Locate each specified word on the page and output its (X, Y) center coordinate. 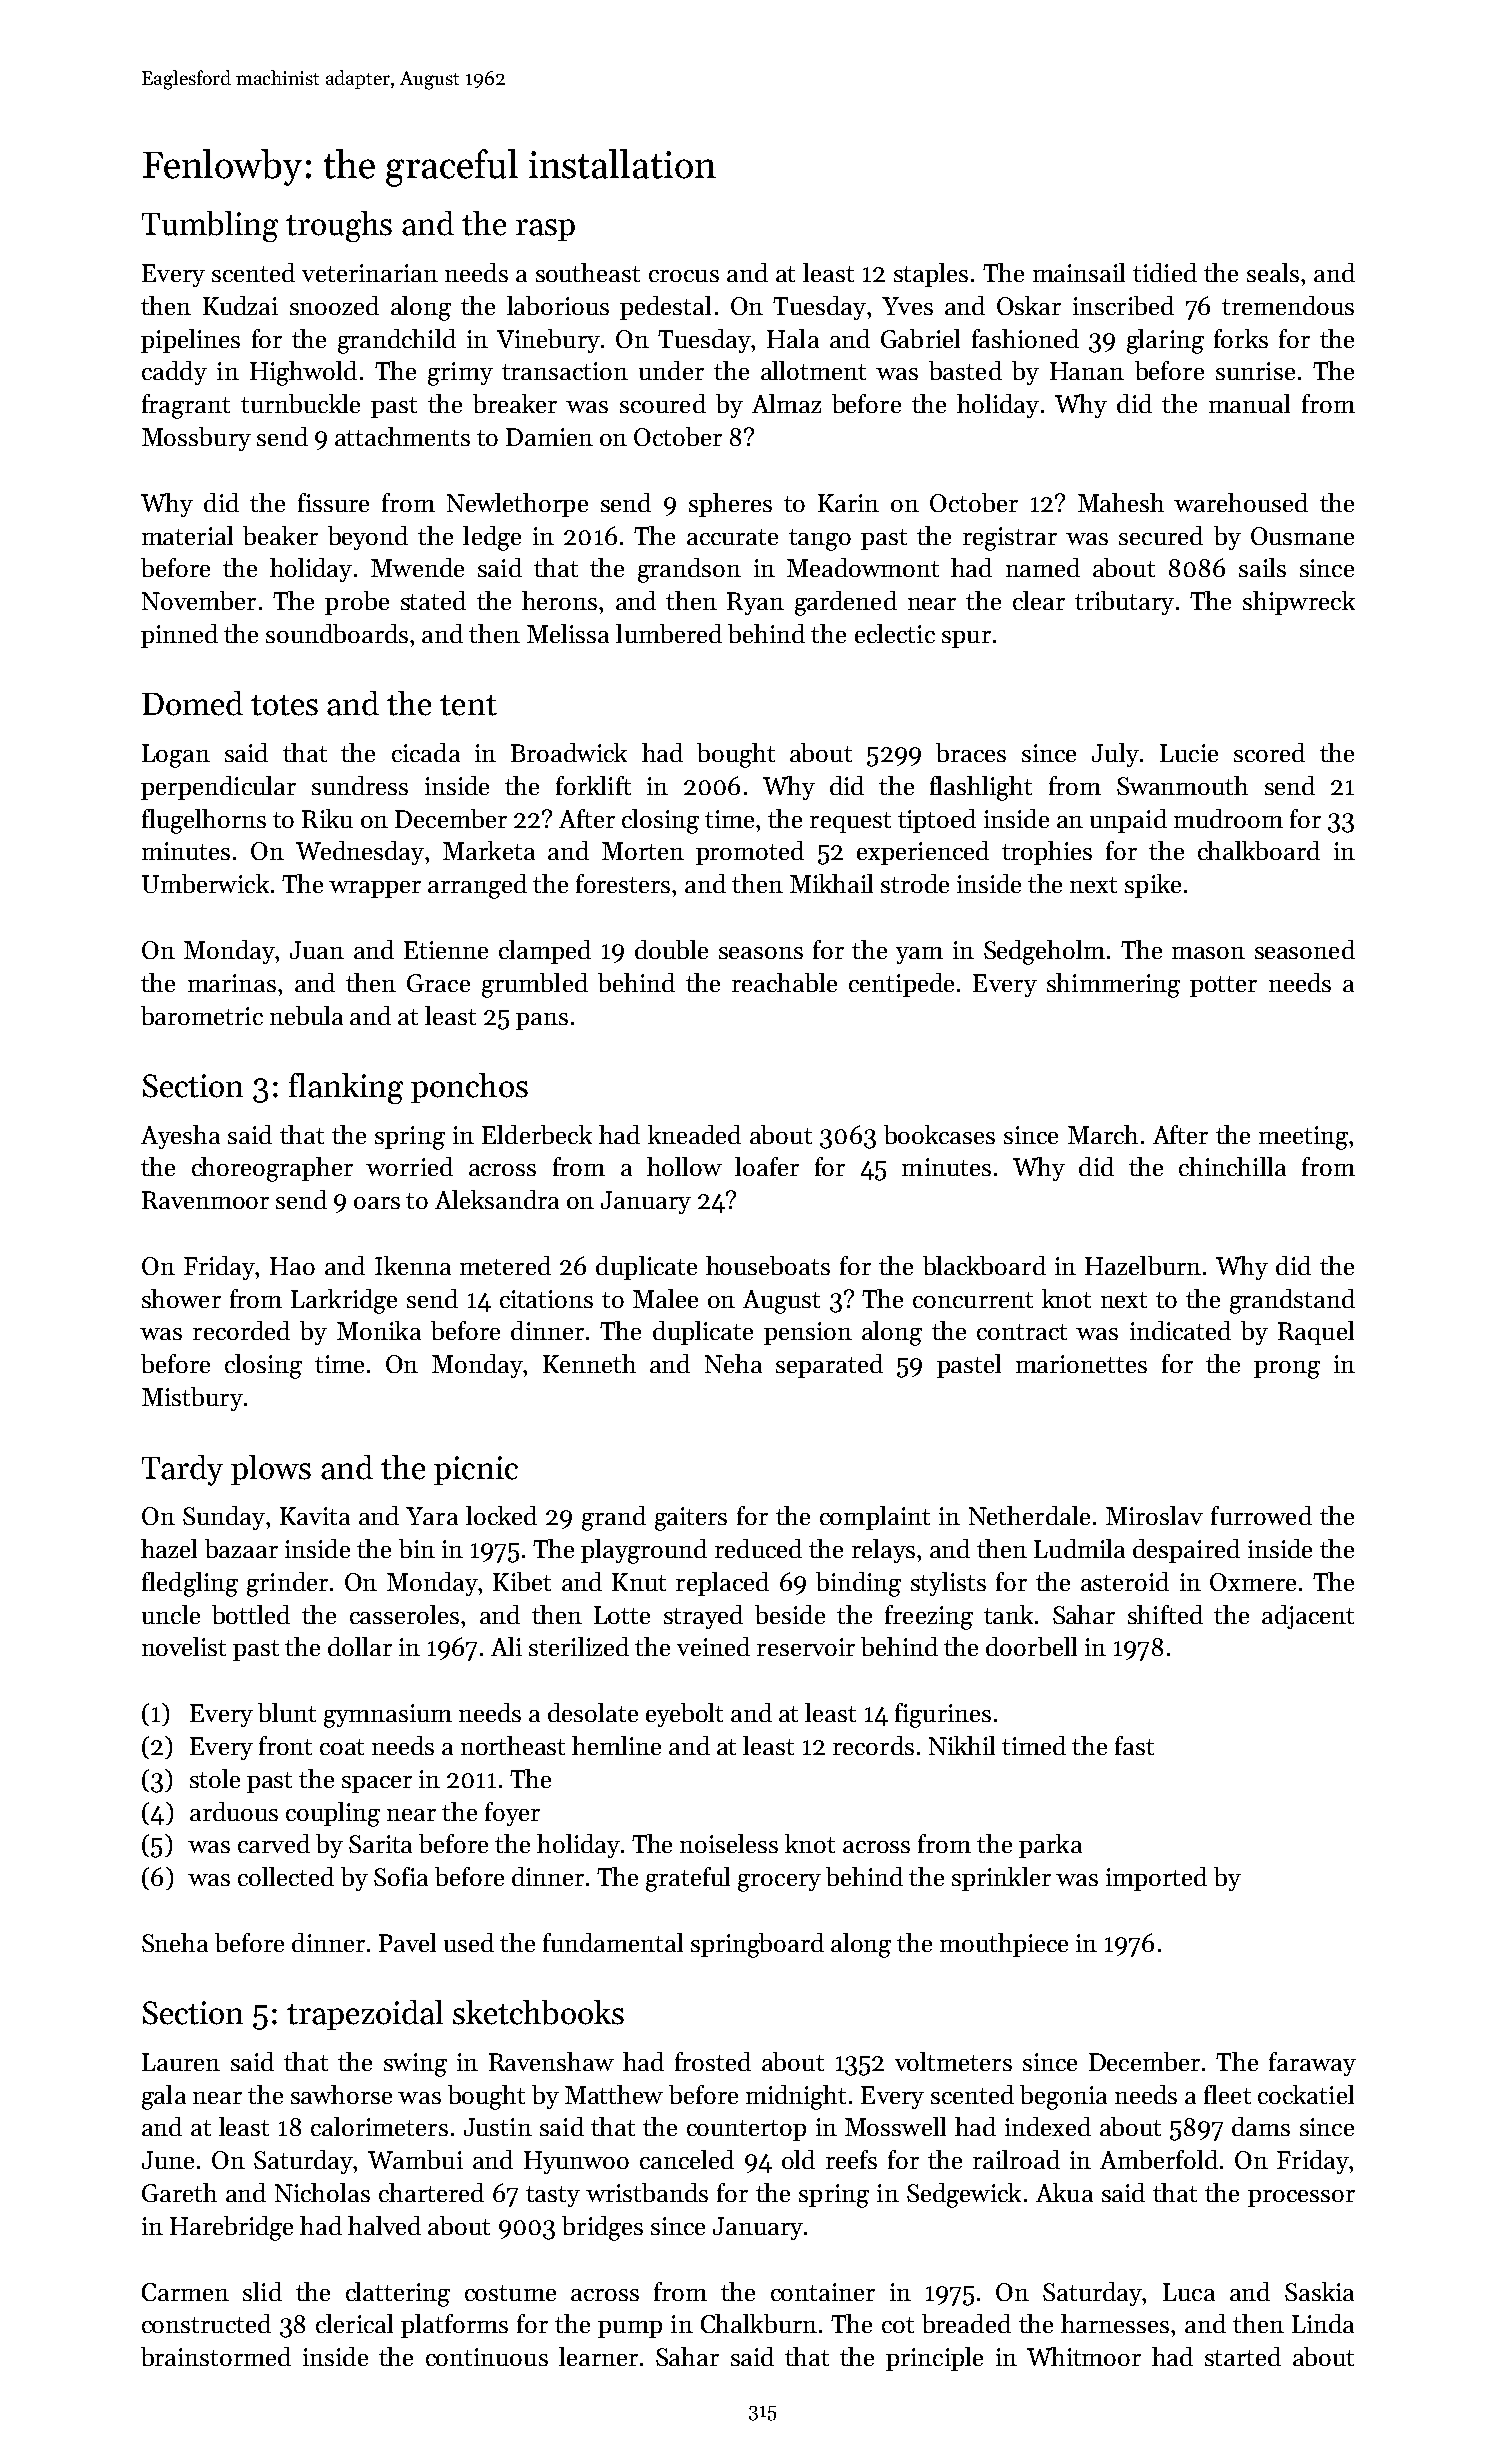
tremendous (1288, 305)
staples (931, 275)
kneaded (694, 1134)
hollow (684, 1166)
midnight (796, 2097)
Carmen (185, 2292)
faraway (1312, 2064)
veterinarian (370, 273)
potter (1223, 986)
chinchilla (1232, 1166)
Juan (317, 950)
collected (286, 1876)
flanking (346, 1088)
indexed (1048, 2126)
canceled (687, 2159)
